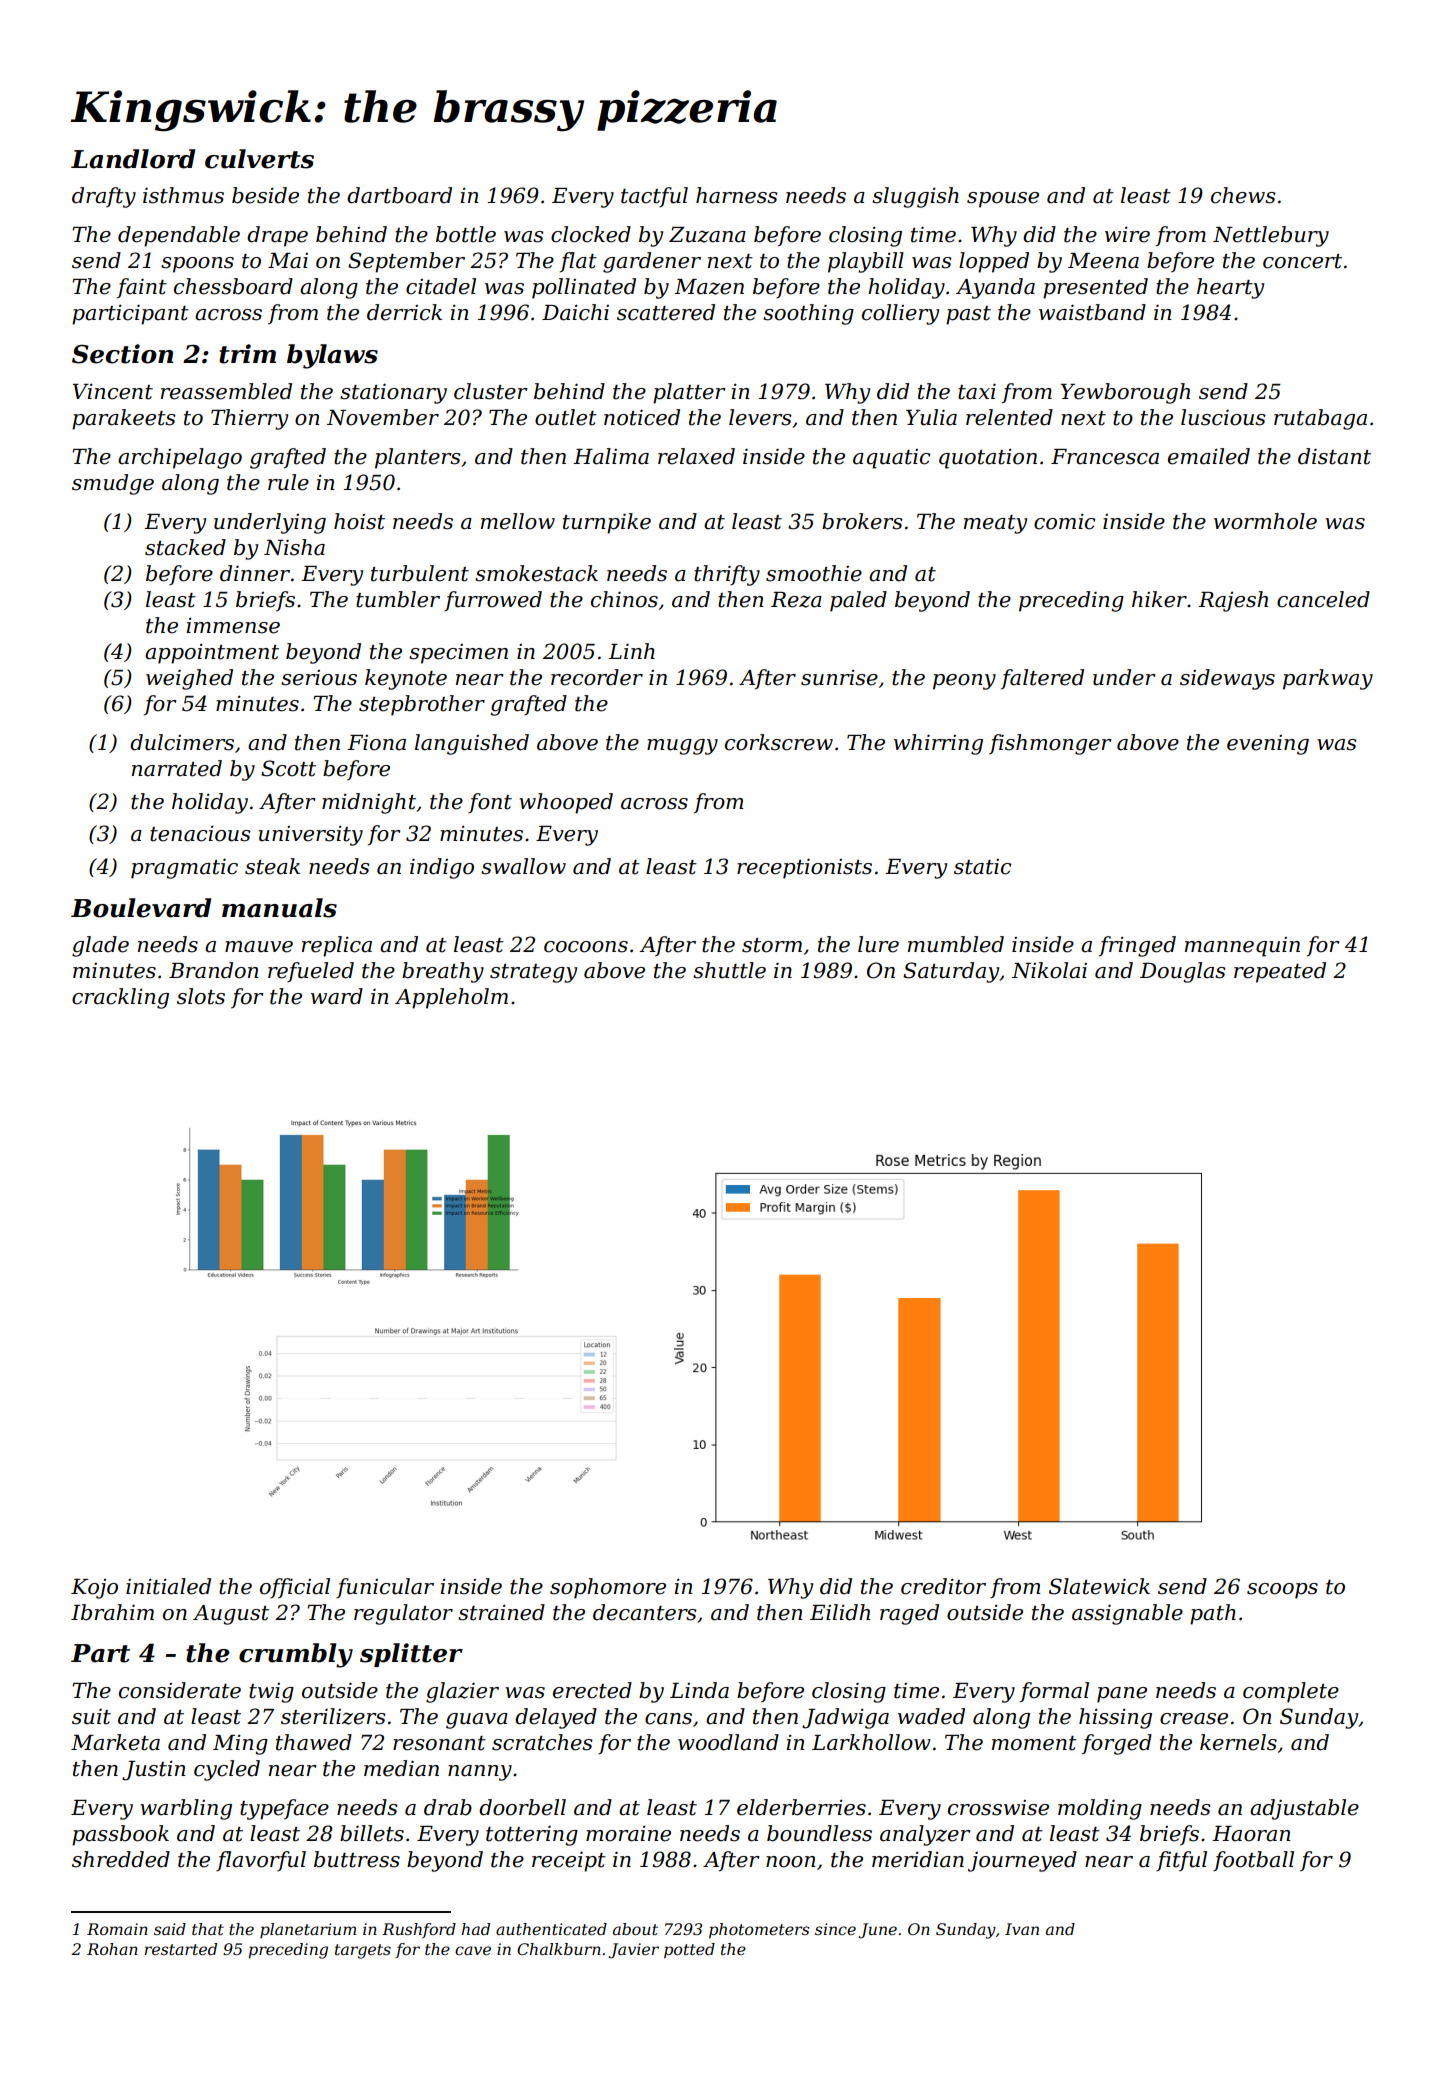 The image size is (1450, 2100). I want to click on lure, so click(878, 944).
